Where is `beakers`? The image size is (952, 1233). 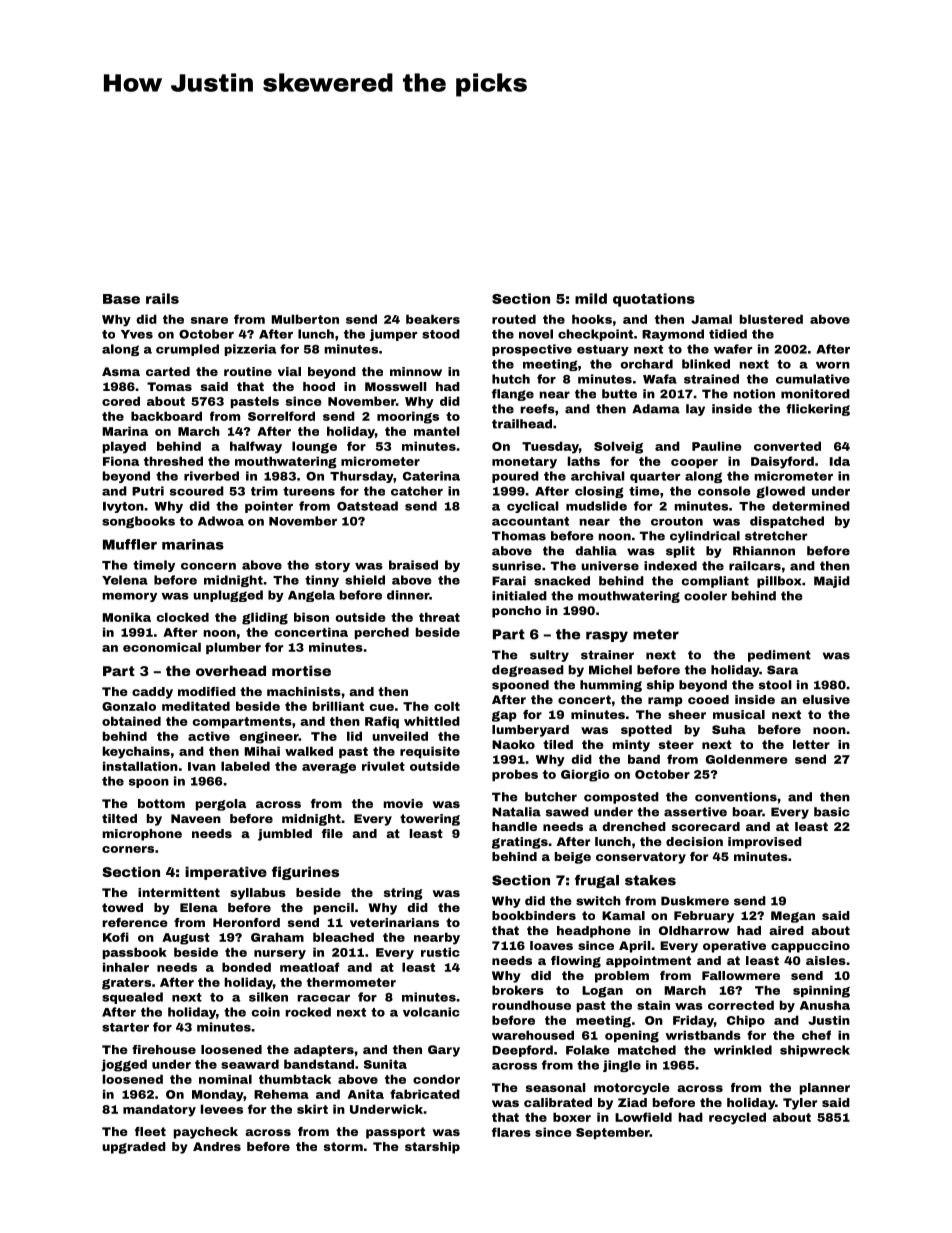
beakers is located at coordinates (433, 319).
